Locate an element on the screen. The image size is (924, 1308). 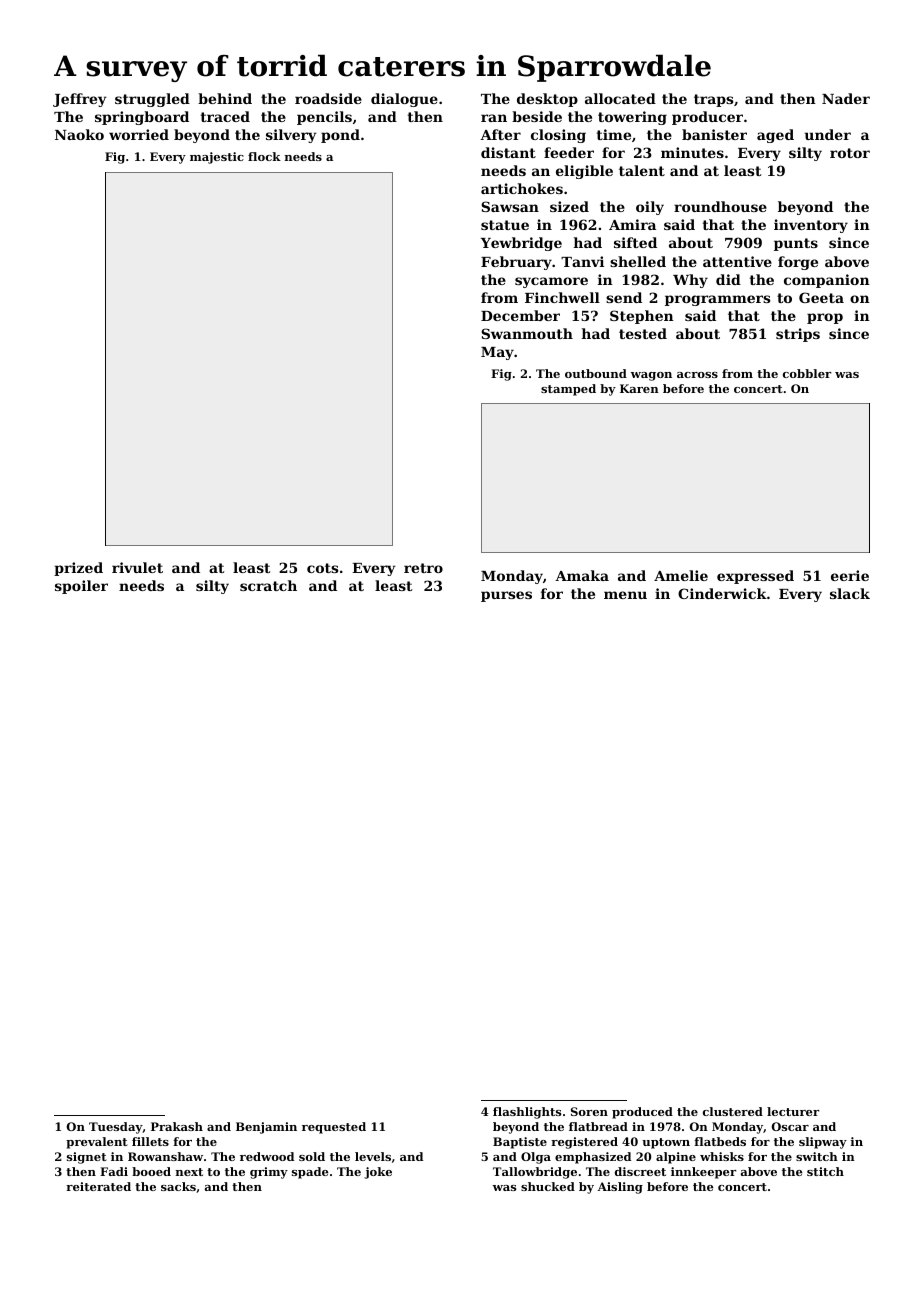
purses is located at coordinates (506, 596).
